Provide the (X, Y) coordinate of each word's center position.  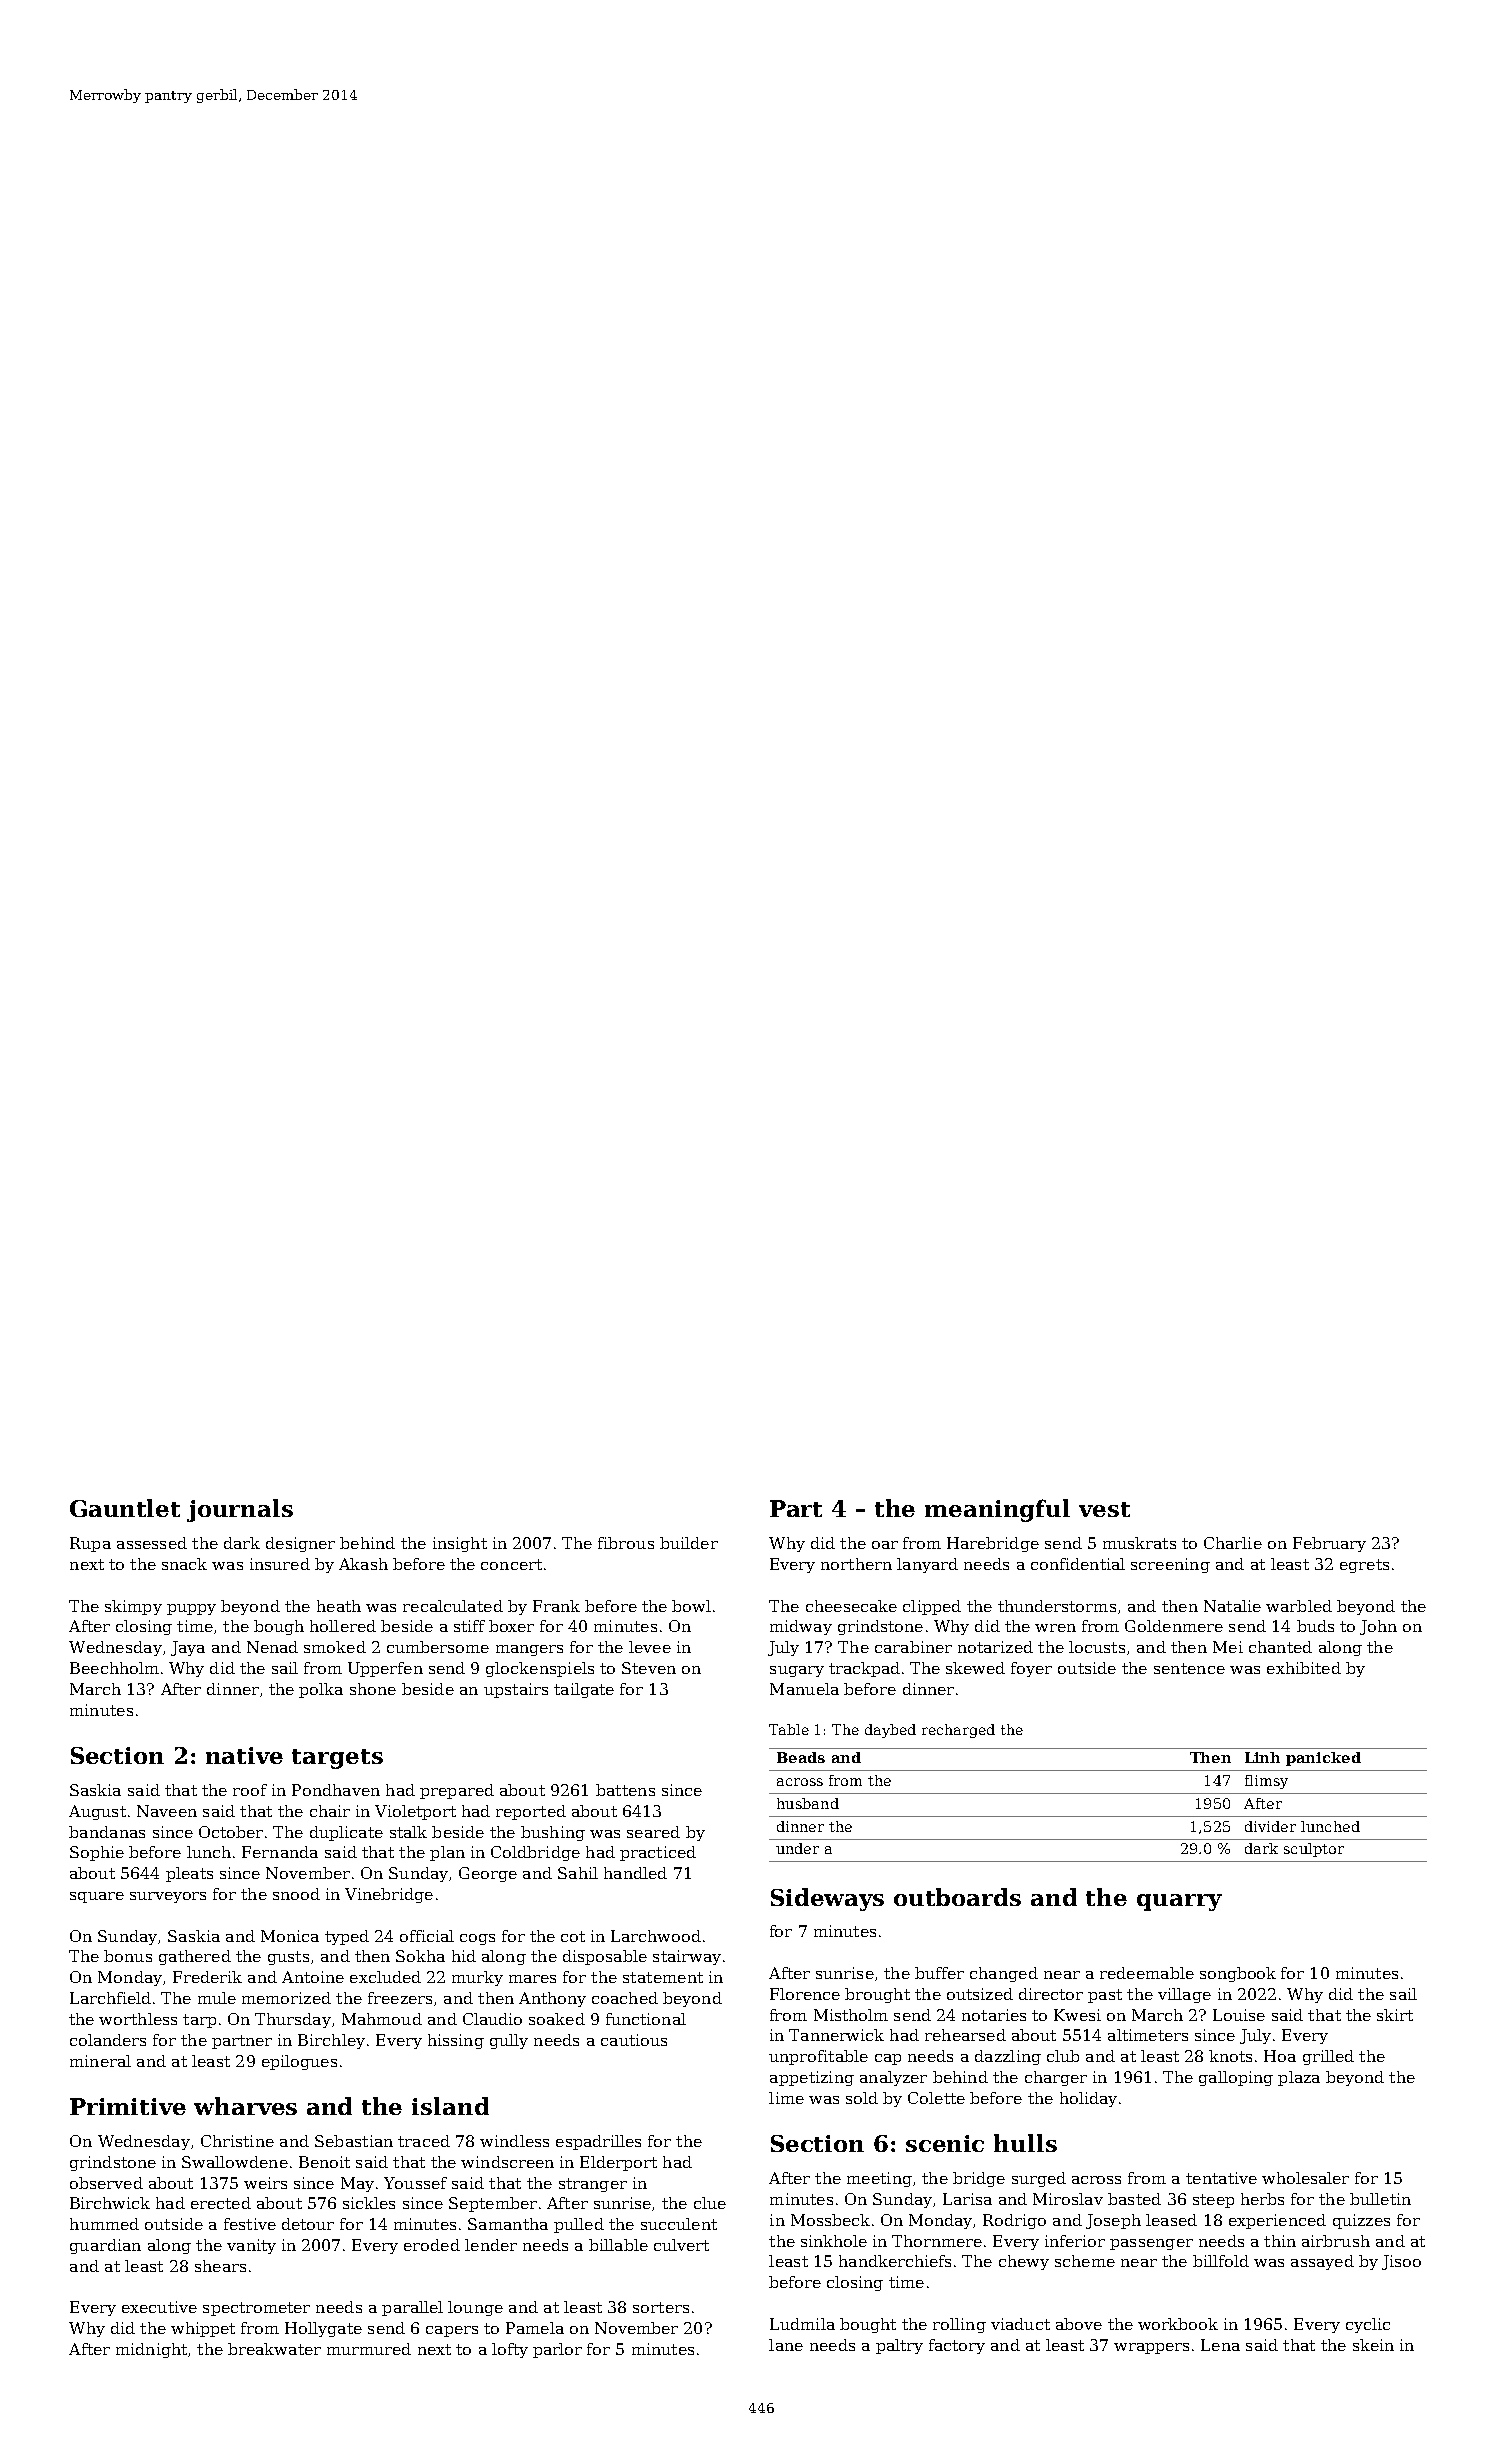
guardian (105, 2246)
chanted (1280, 1647)
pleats (189, 1874)
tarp (199, 2021)
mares (532, 1979)
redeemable (1147, 1973)
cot (573, 1936)
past (1105, 1996)
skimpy (133, 1607)
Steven (649, 1668)
